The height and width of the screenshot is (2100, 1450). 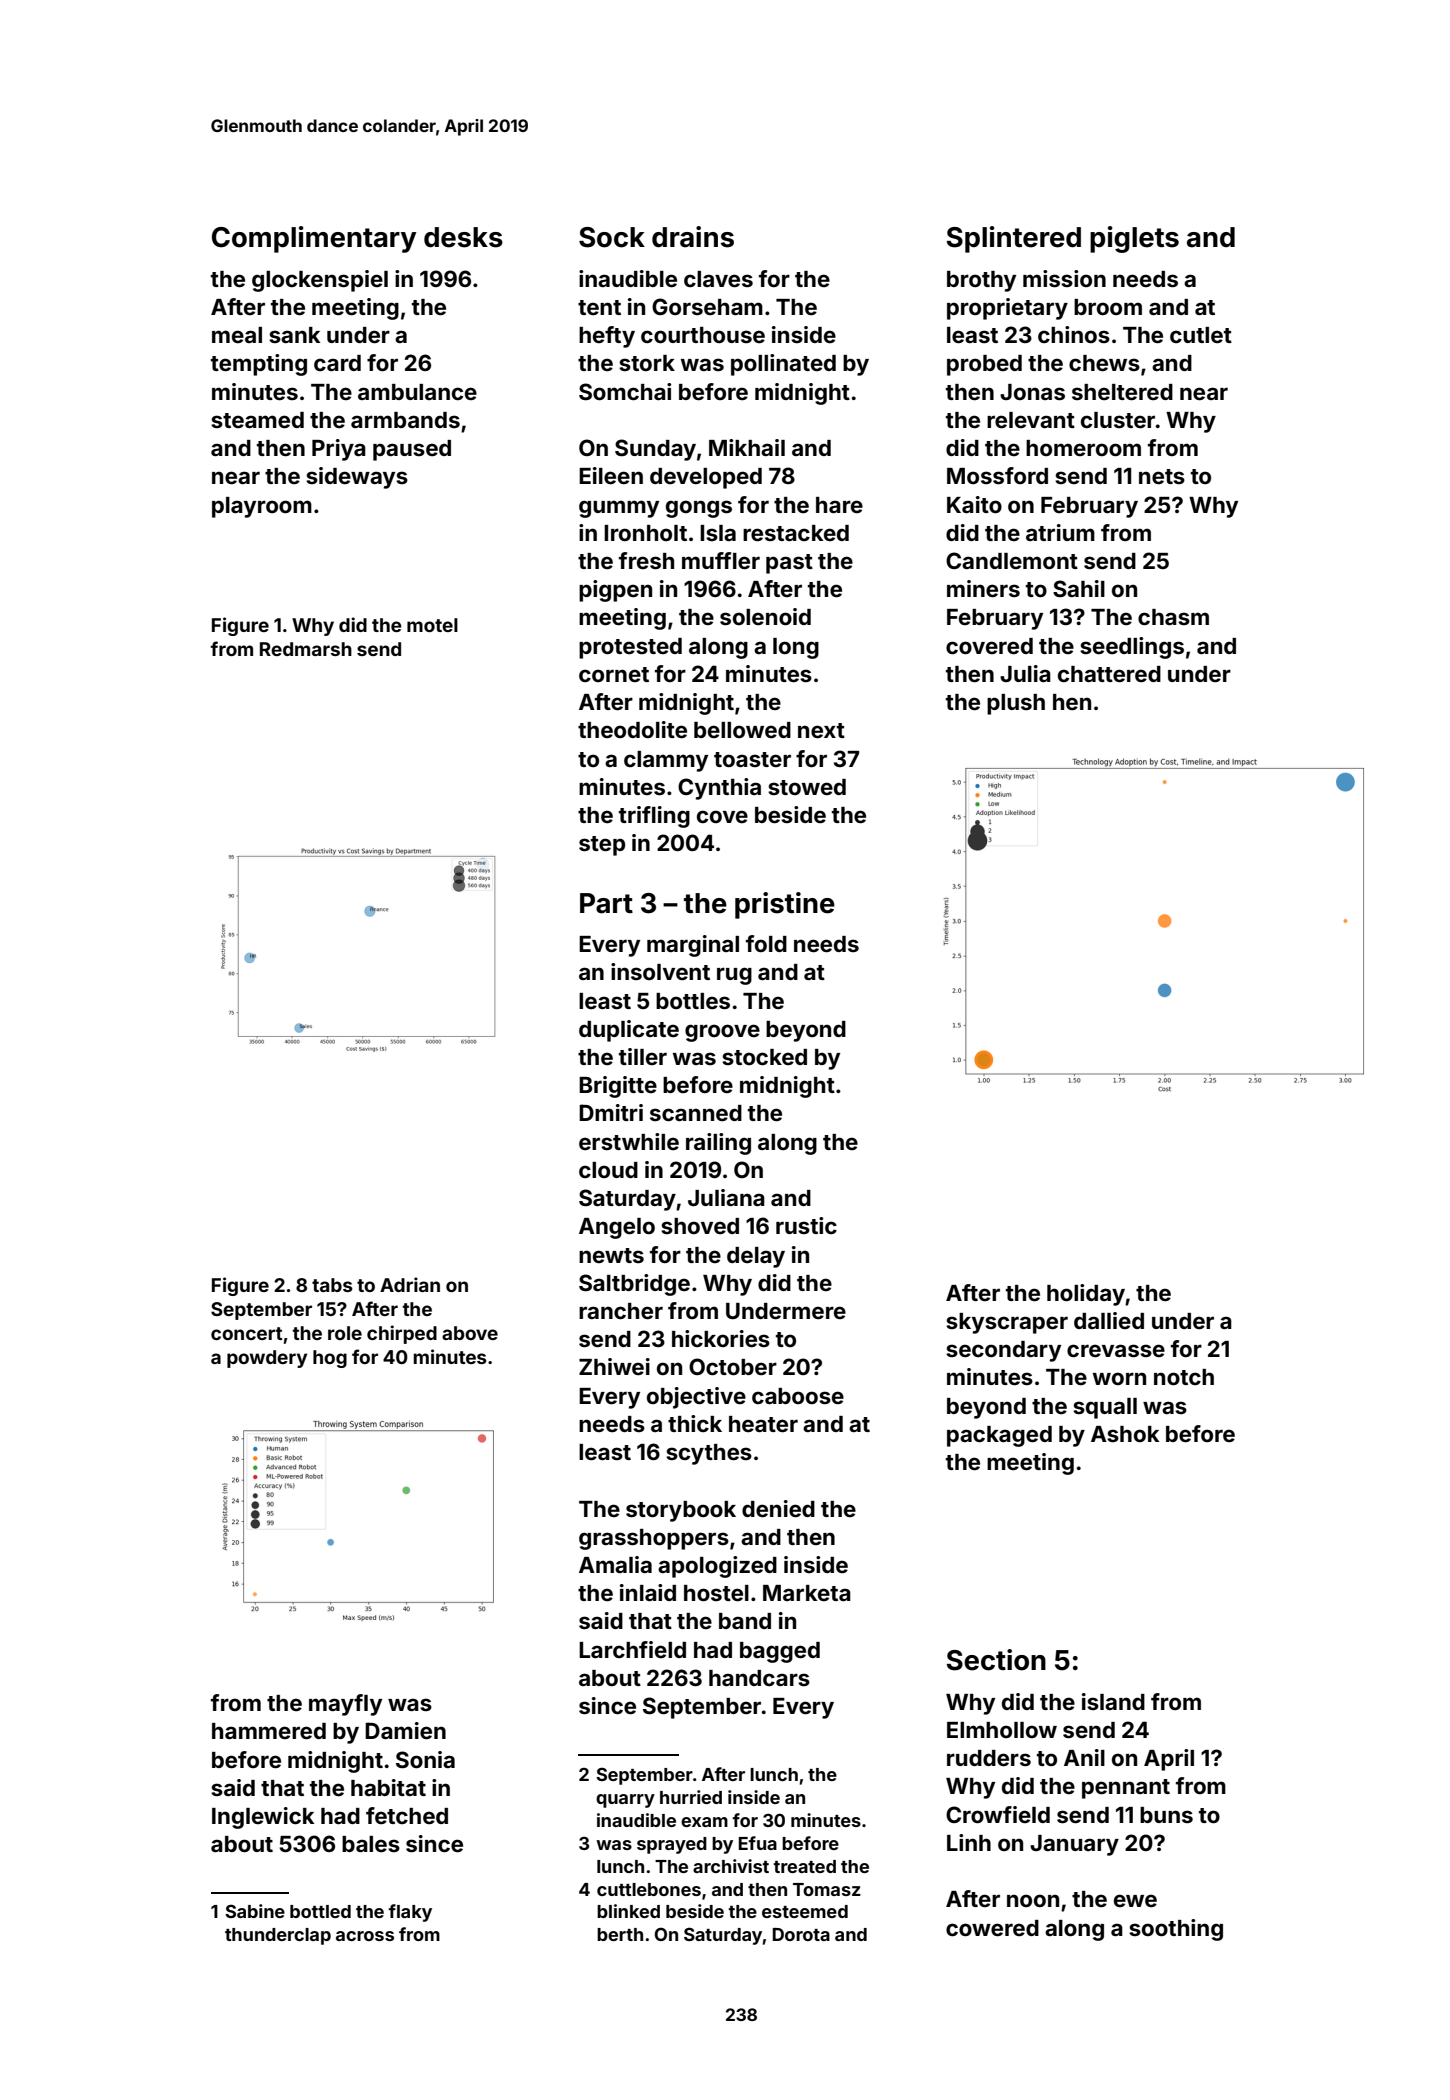 What do you see at coordinates (306, 649) in the screenshot?
I see `Redmarsh` at bounding box center [306, 649].
